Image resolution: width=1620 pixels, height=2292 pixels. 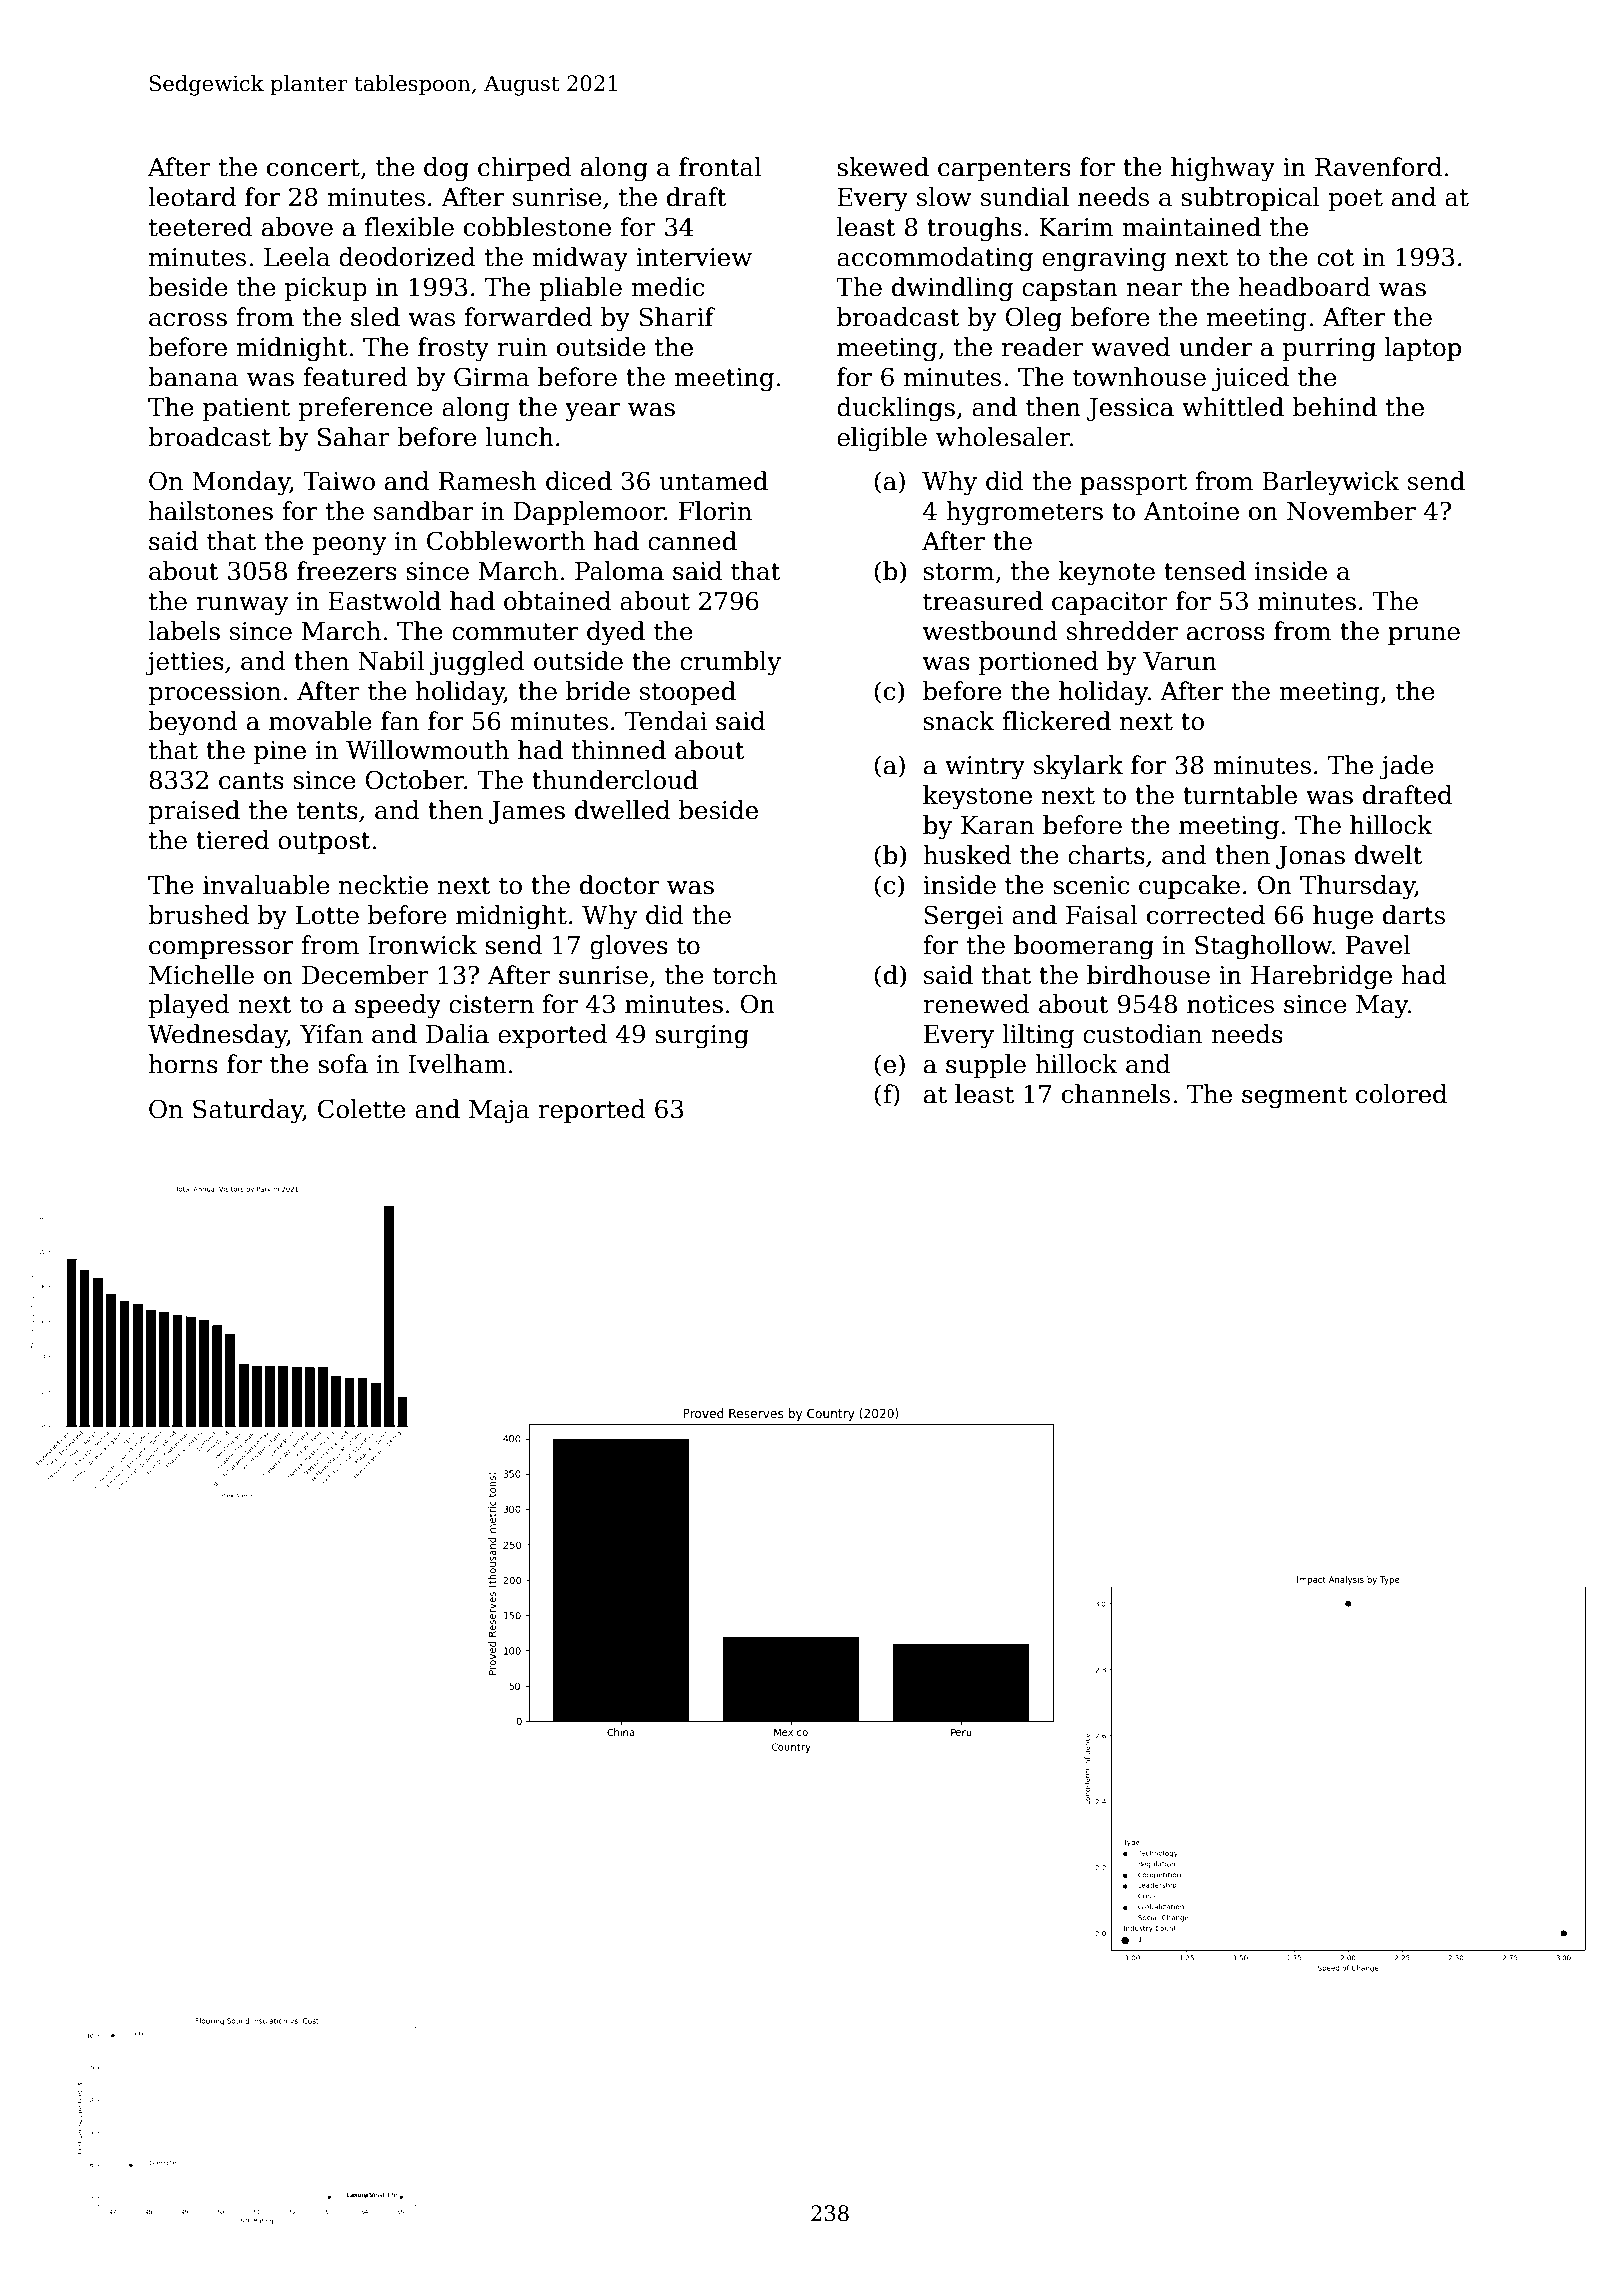 I want to click on stooped, so click(x=688, y=693).
